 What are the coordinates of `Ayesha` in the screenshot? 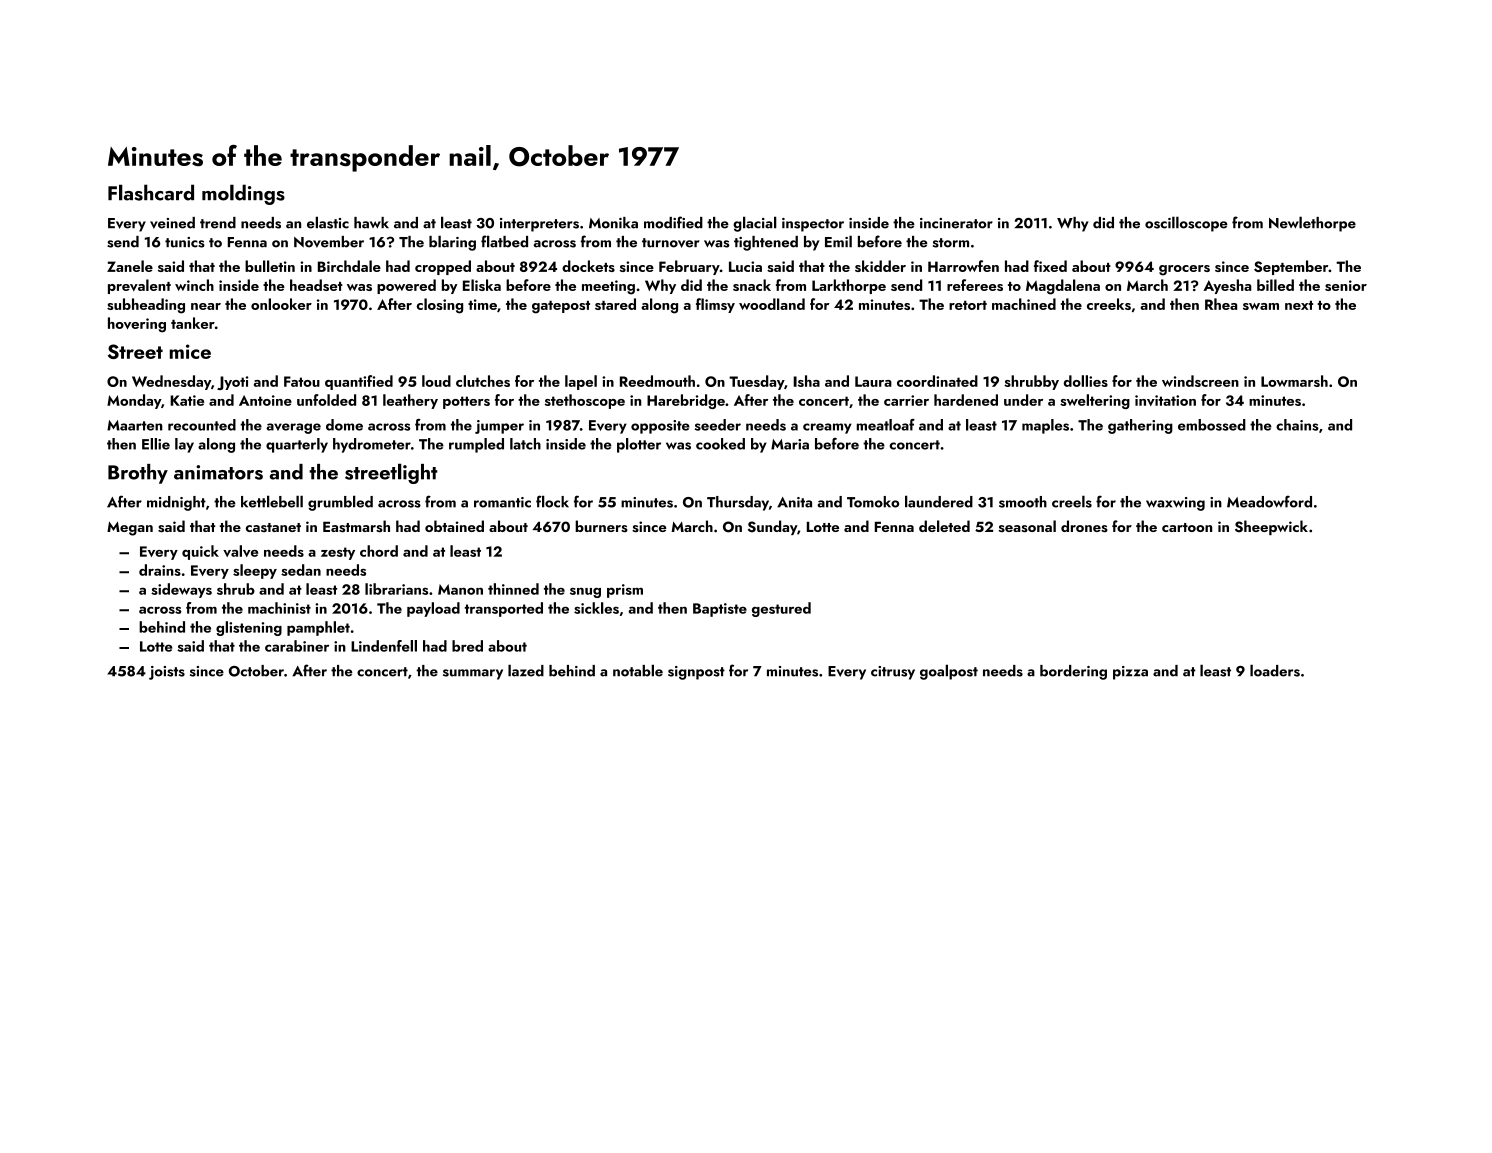 It's located at (1227, 286).
